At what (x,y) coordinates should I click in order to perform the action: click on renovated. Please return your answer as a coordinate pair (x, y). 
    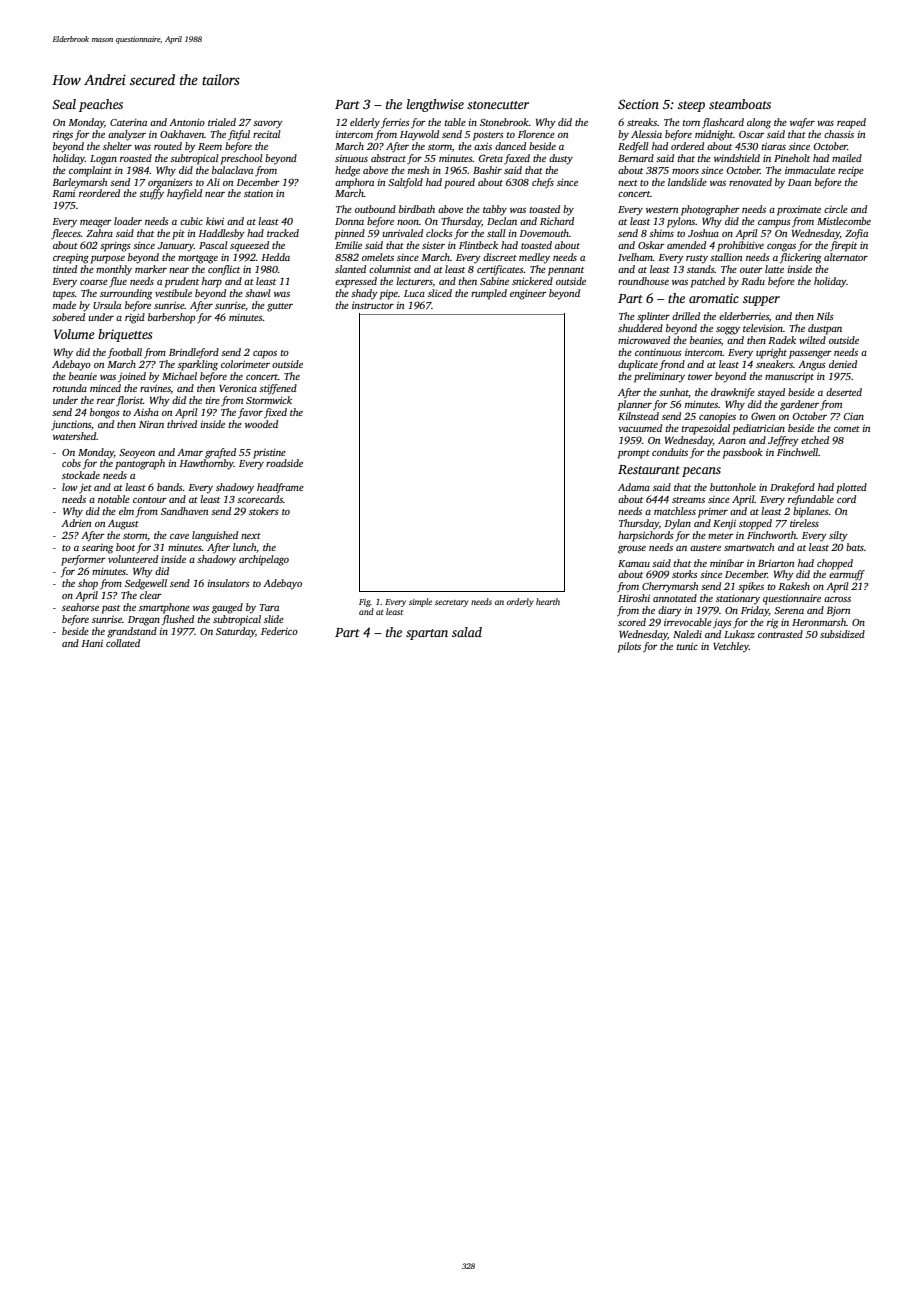
    Looking at the image, I should click on (750, 182).
